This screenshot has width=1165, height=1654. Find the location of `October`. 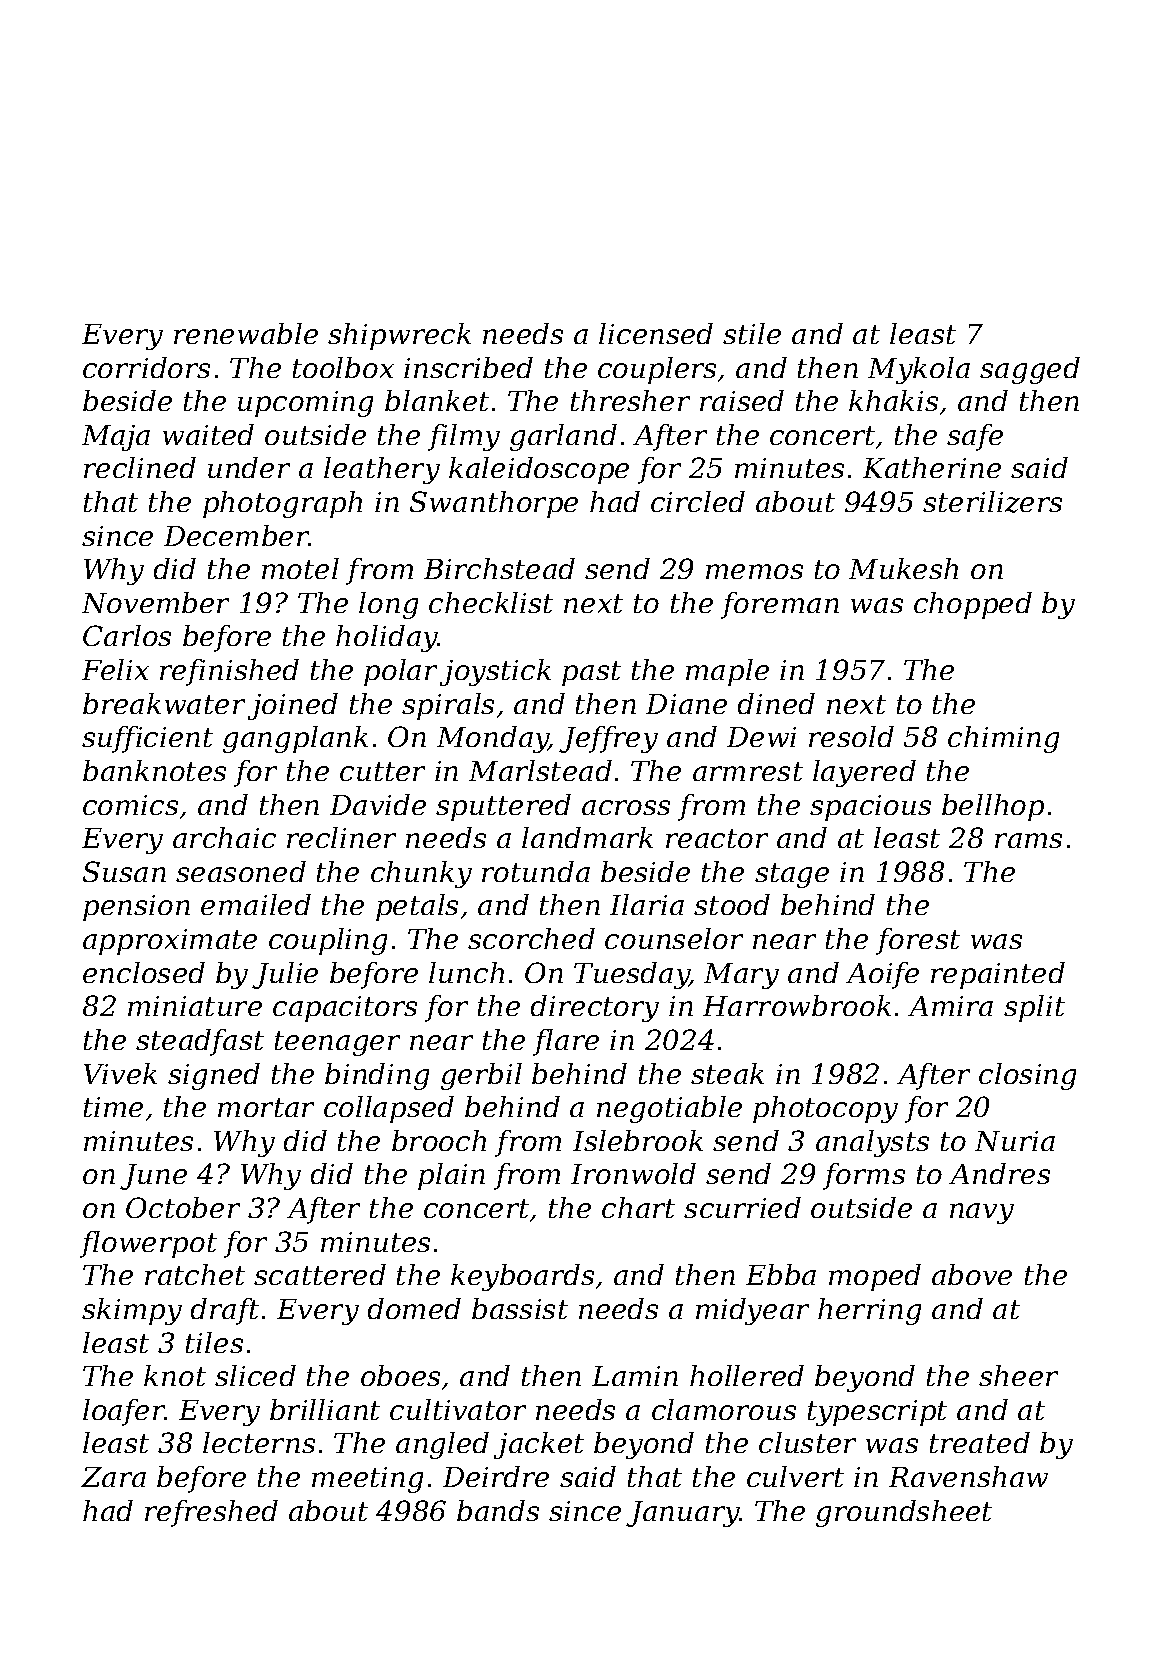

October is located at coordinates (183, 1207).
